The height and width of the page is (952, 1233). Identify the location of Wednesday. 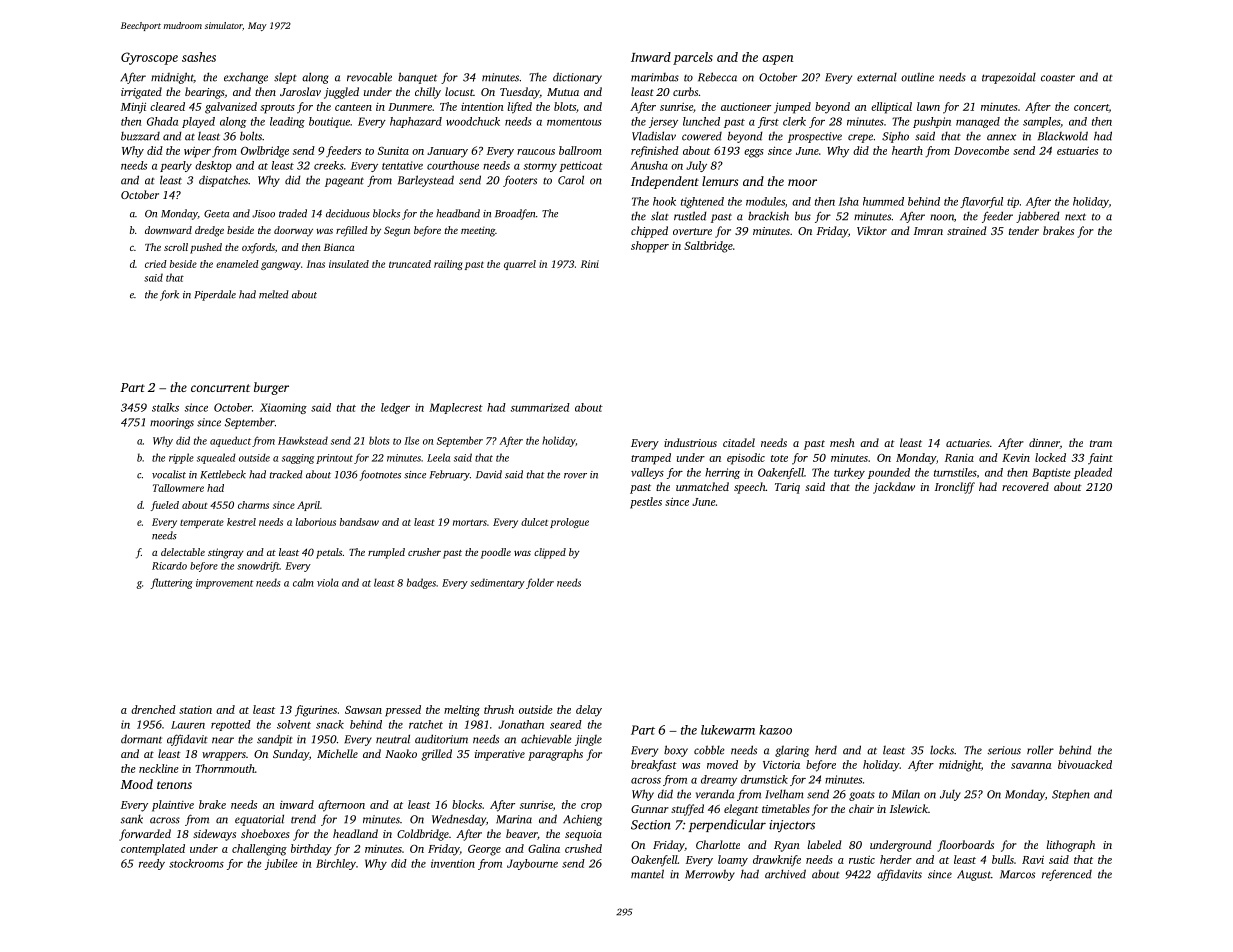
(459, 820).
